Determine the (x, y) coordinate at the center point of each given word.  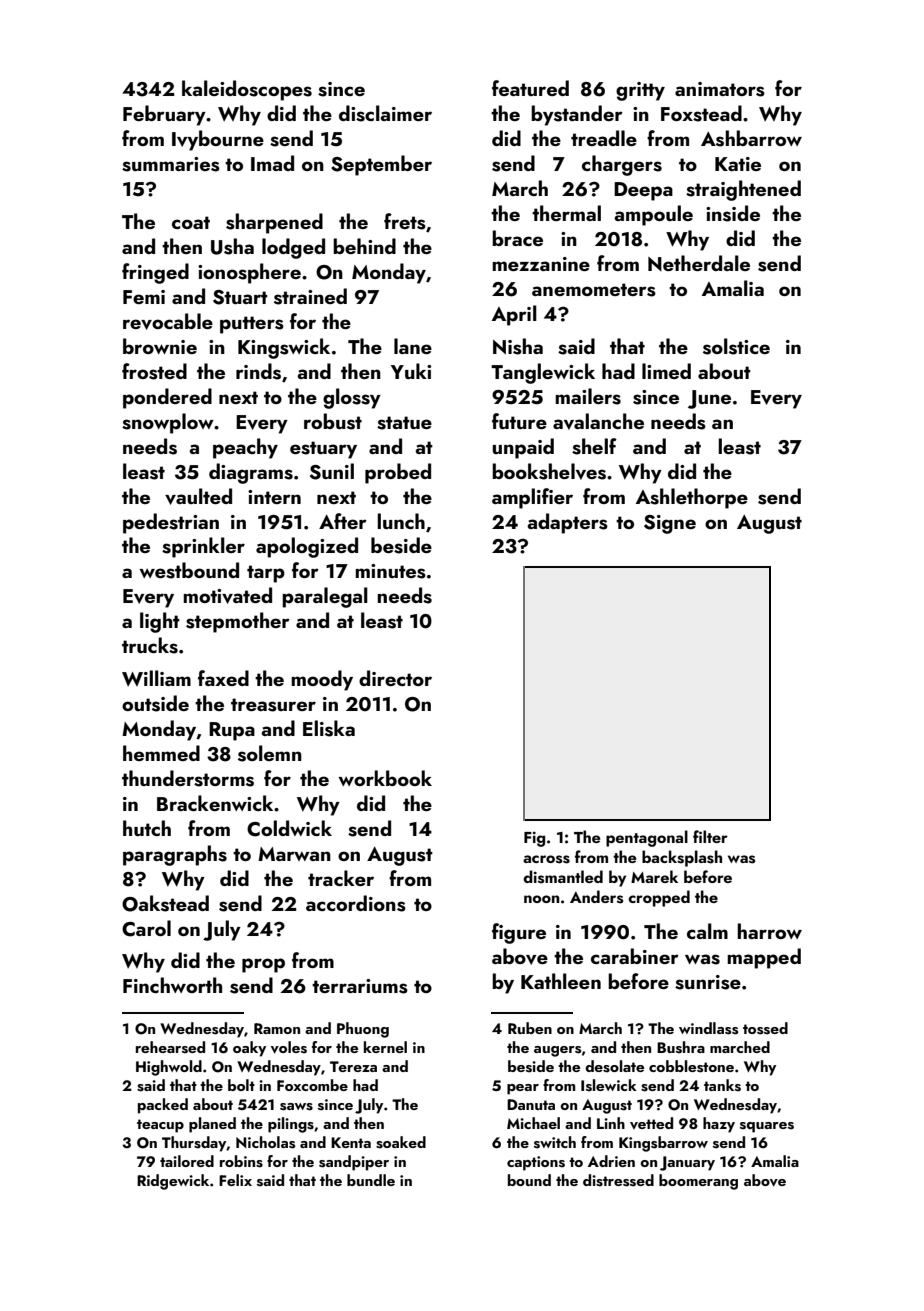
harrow (769, 931)
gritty (640, 91)
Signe (670, 524)
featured (530, 88)
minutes (390, 571)
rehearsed (170, 1047)
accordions (356, 903)
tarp (266, 574)
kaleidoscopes (247, 90)
